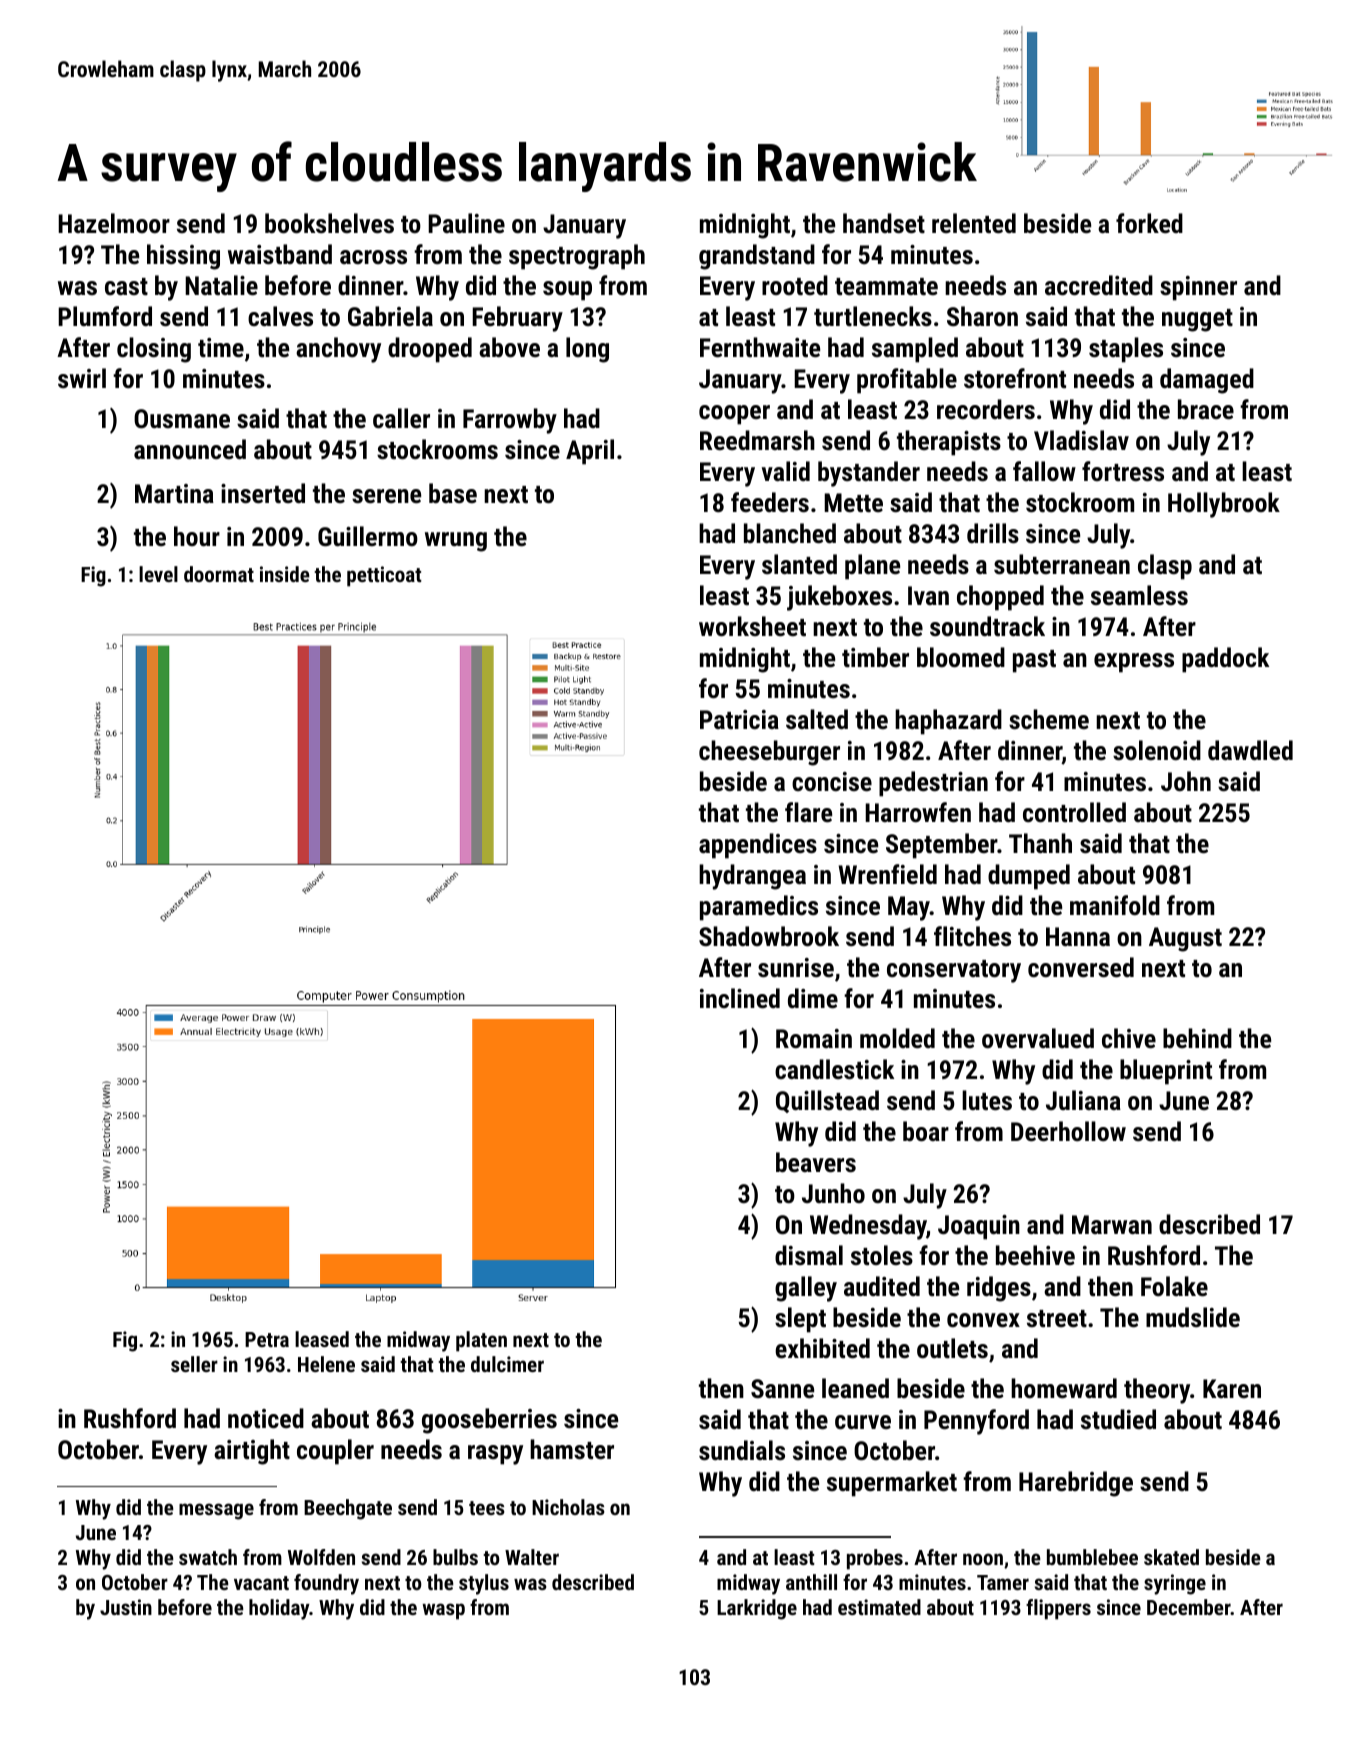 The width and height of the screenshot is (1356, 1755). I want to click on grandstand, so click(757, 257).
